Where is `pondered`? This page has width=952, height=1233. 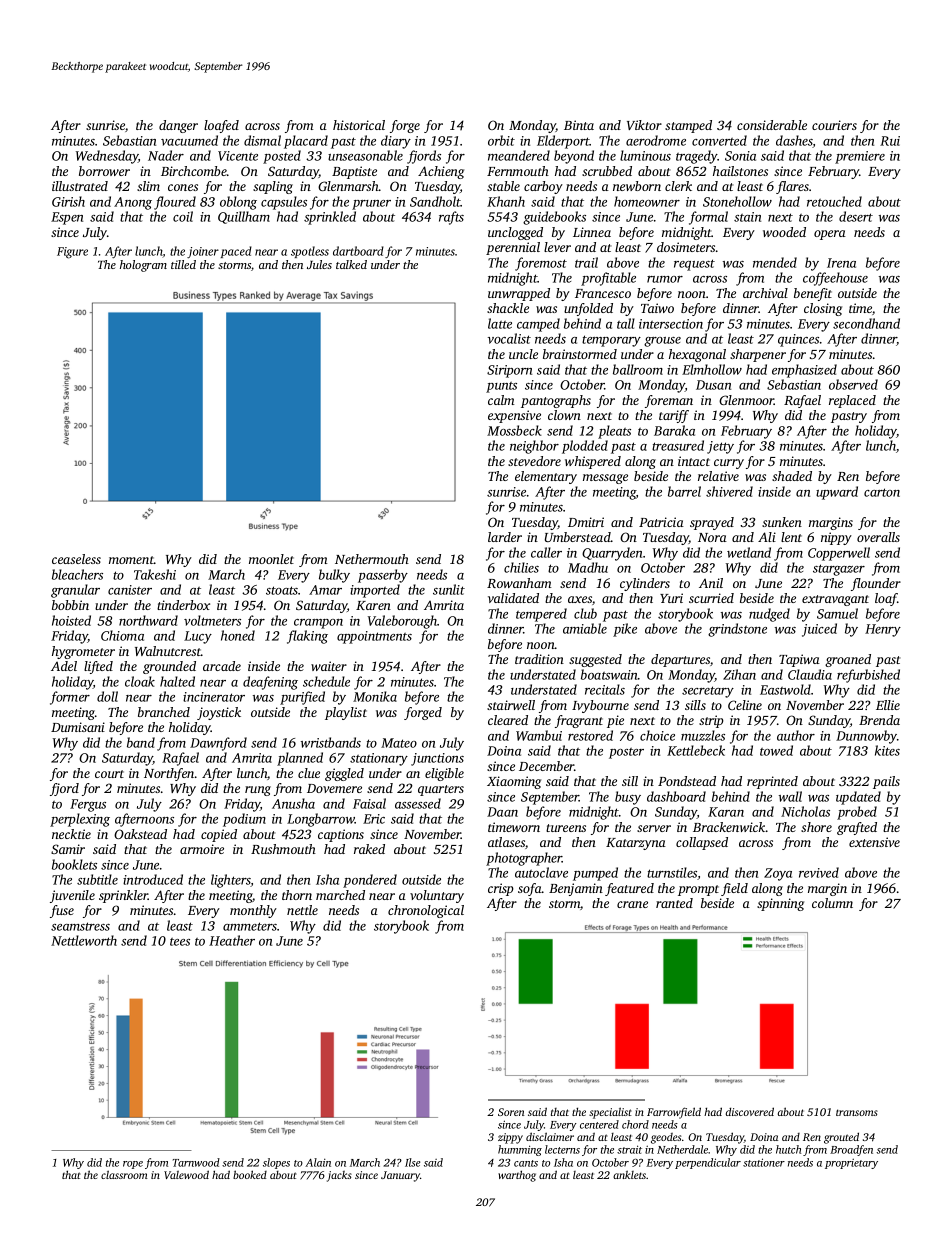 pondered is located at coordinates (370, 881).
